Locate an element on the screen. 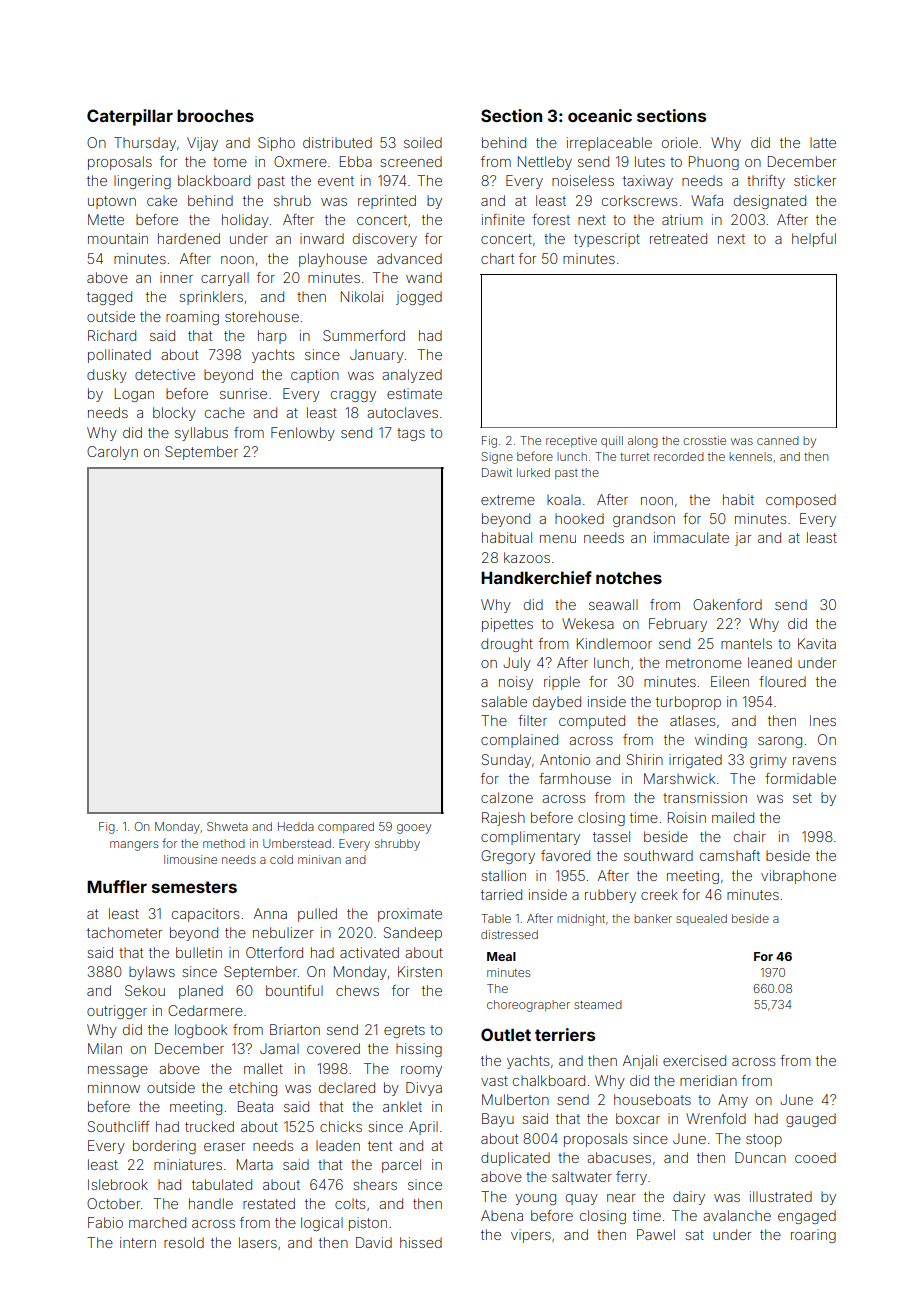  Ines is located at coordinates (823, 720).
